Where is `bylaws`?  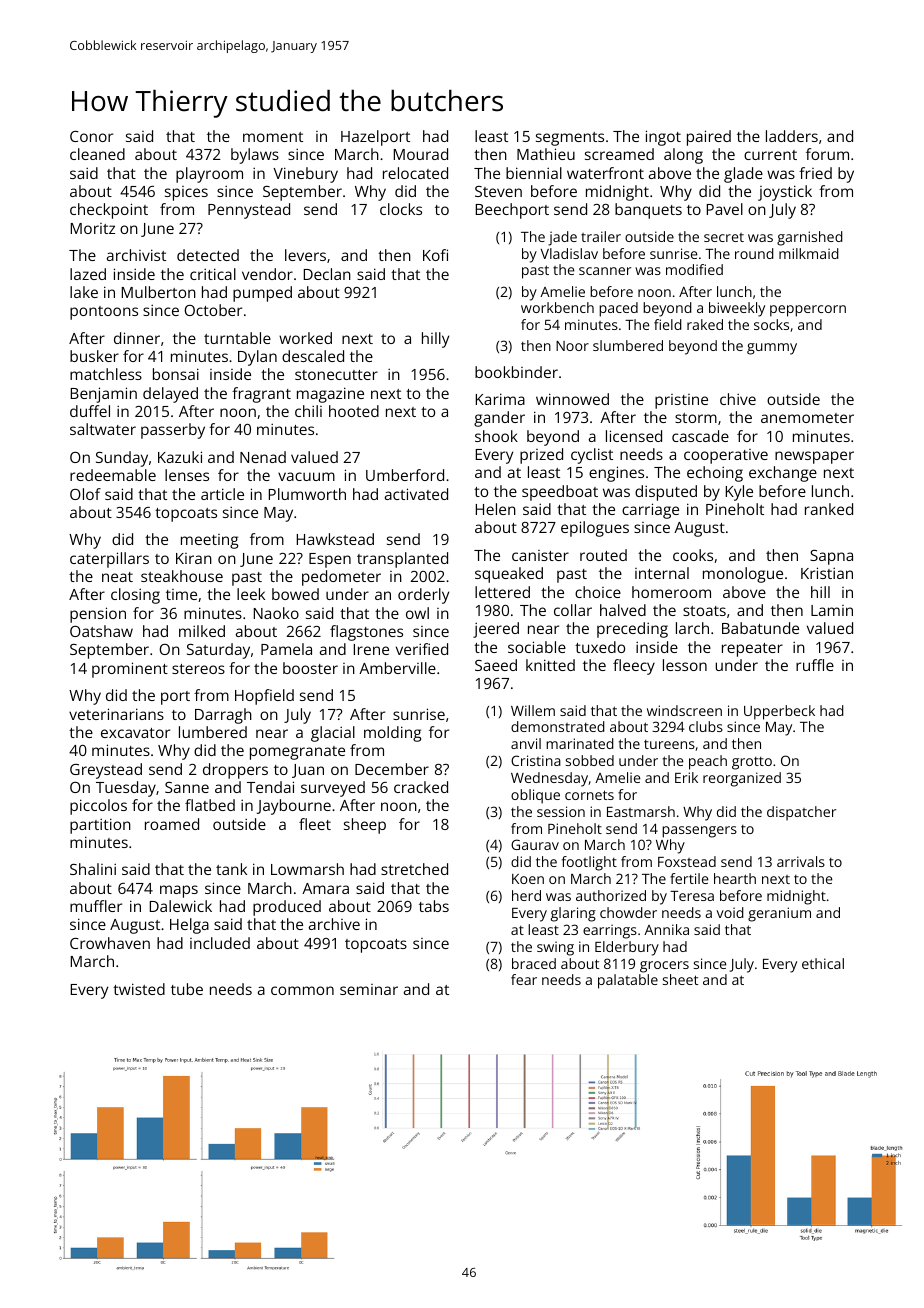
bylaws is located at coordinates (255, 156).
